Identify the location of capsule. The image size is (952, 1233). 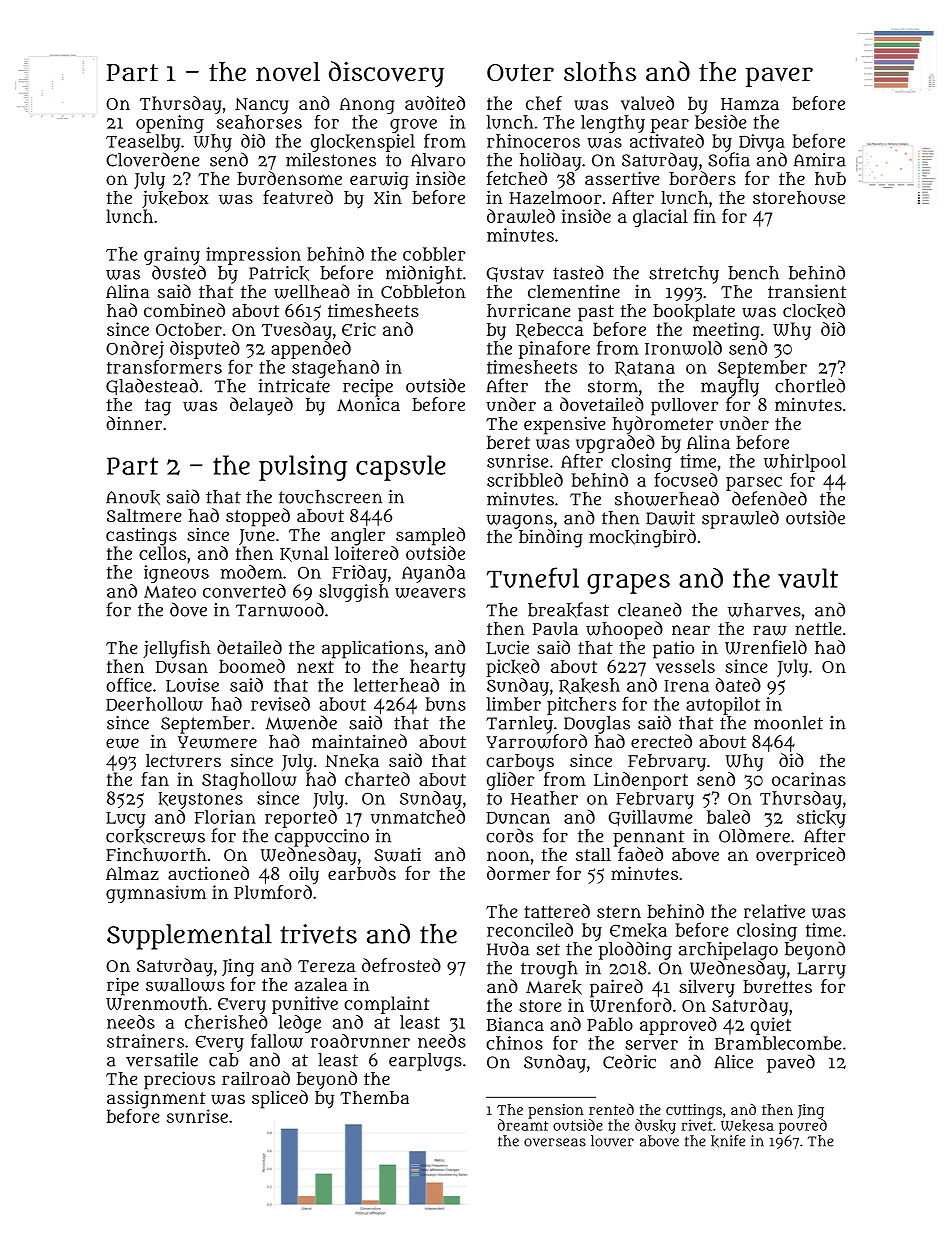
(401, 468).
